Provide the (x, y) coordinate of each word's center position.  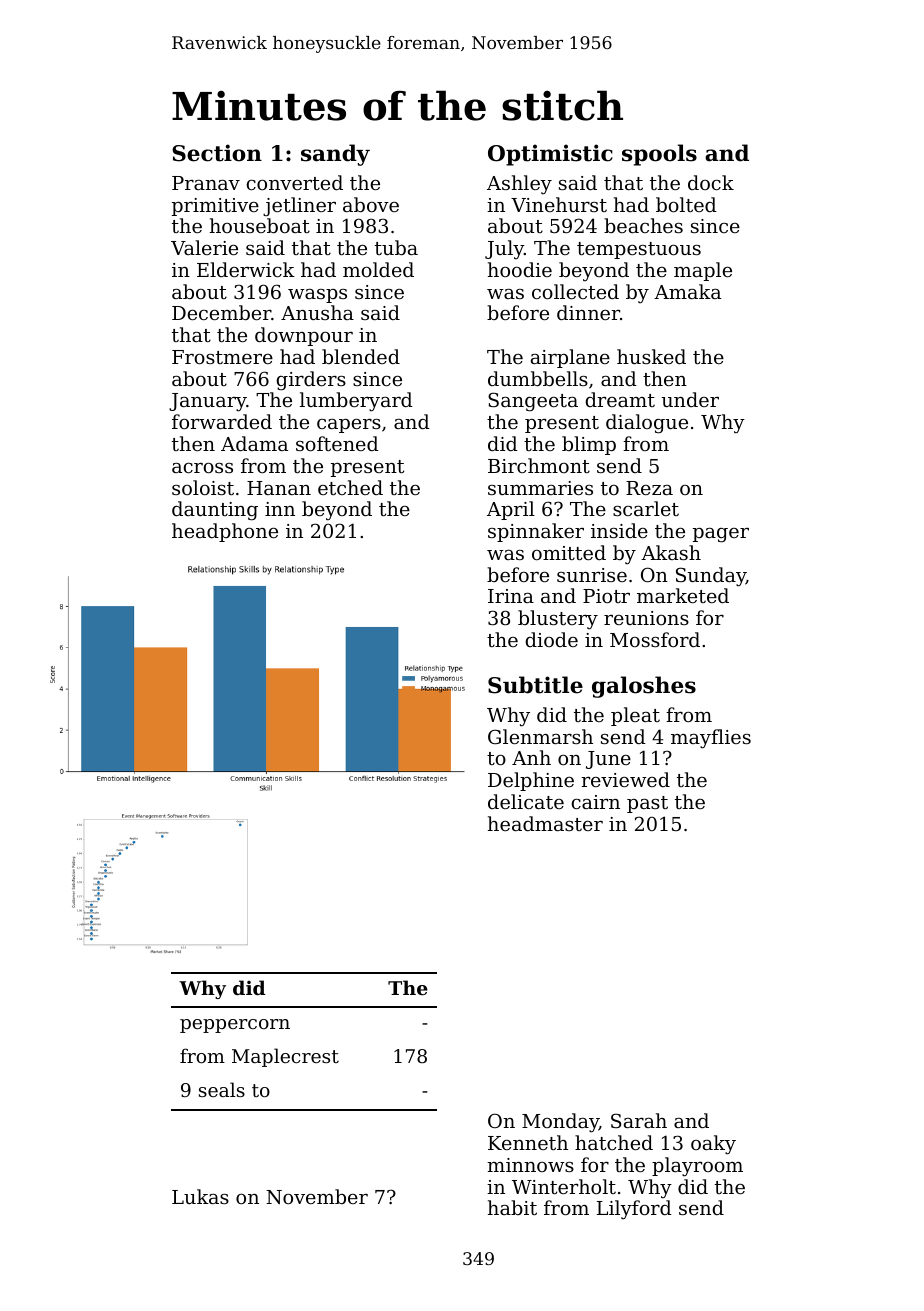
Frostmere (222, 357)
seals (222, 1089)
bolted (686, 204)
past (647, 804)
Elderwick (246, 269)
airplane (570, 358)
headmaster (545, 823)
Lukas (200, 1196)
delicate (526, 801)
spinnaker (536, 532)
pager (721, 535)
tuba (396, 247)
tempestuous (639, 250)
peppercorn (235, 1026)
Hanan (279, 488)
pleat (635, 716)
